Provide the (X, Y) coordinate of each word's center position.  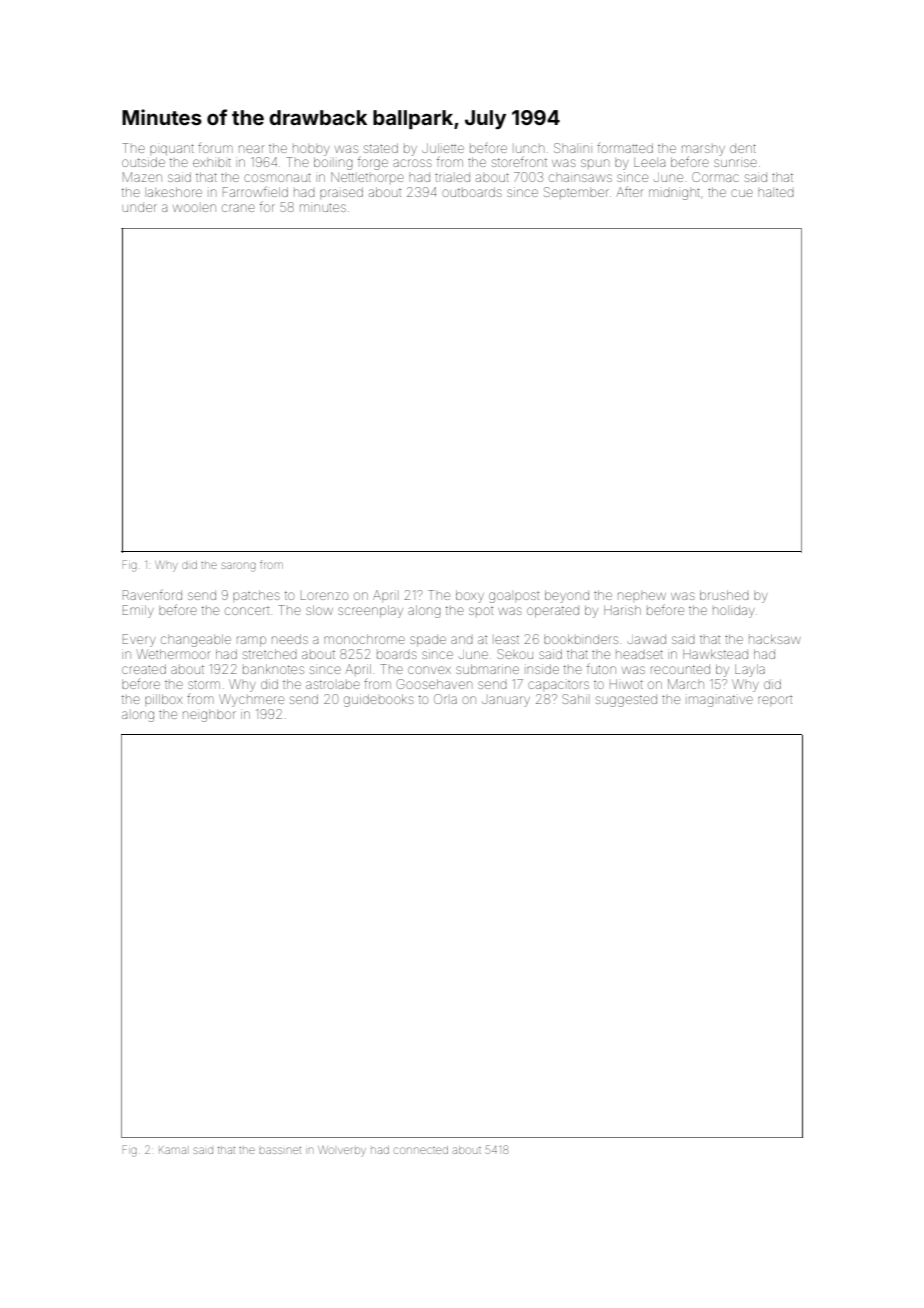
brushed (724, 595)
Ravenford (152, 594)
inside (543, 669)
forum (215, 148)
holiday (733, 612)
